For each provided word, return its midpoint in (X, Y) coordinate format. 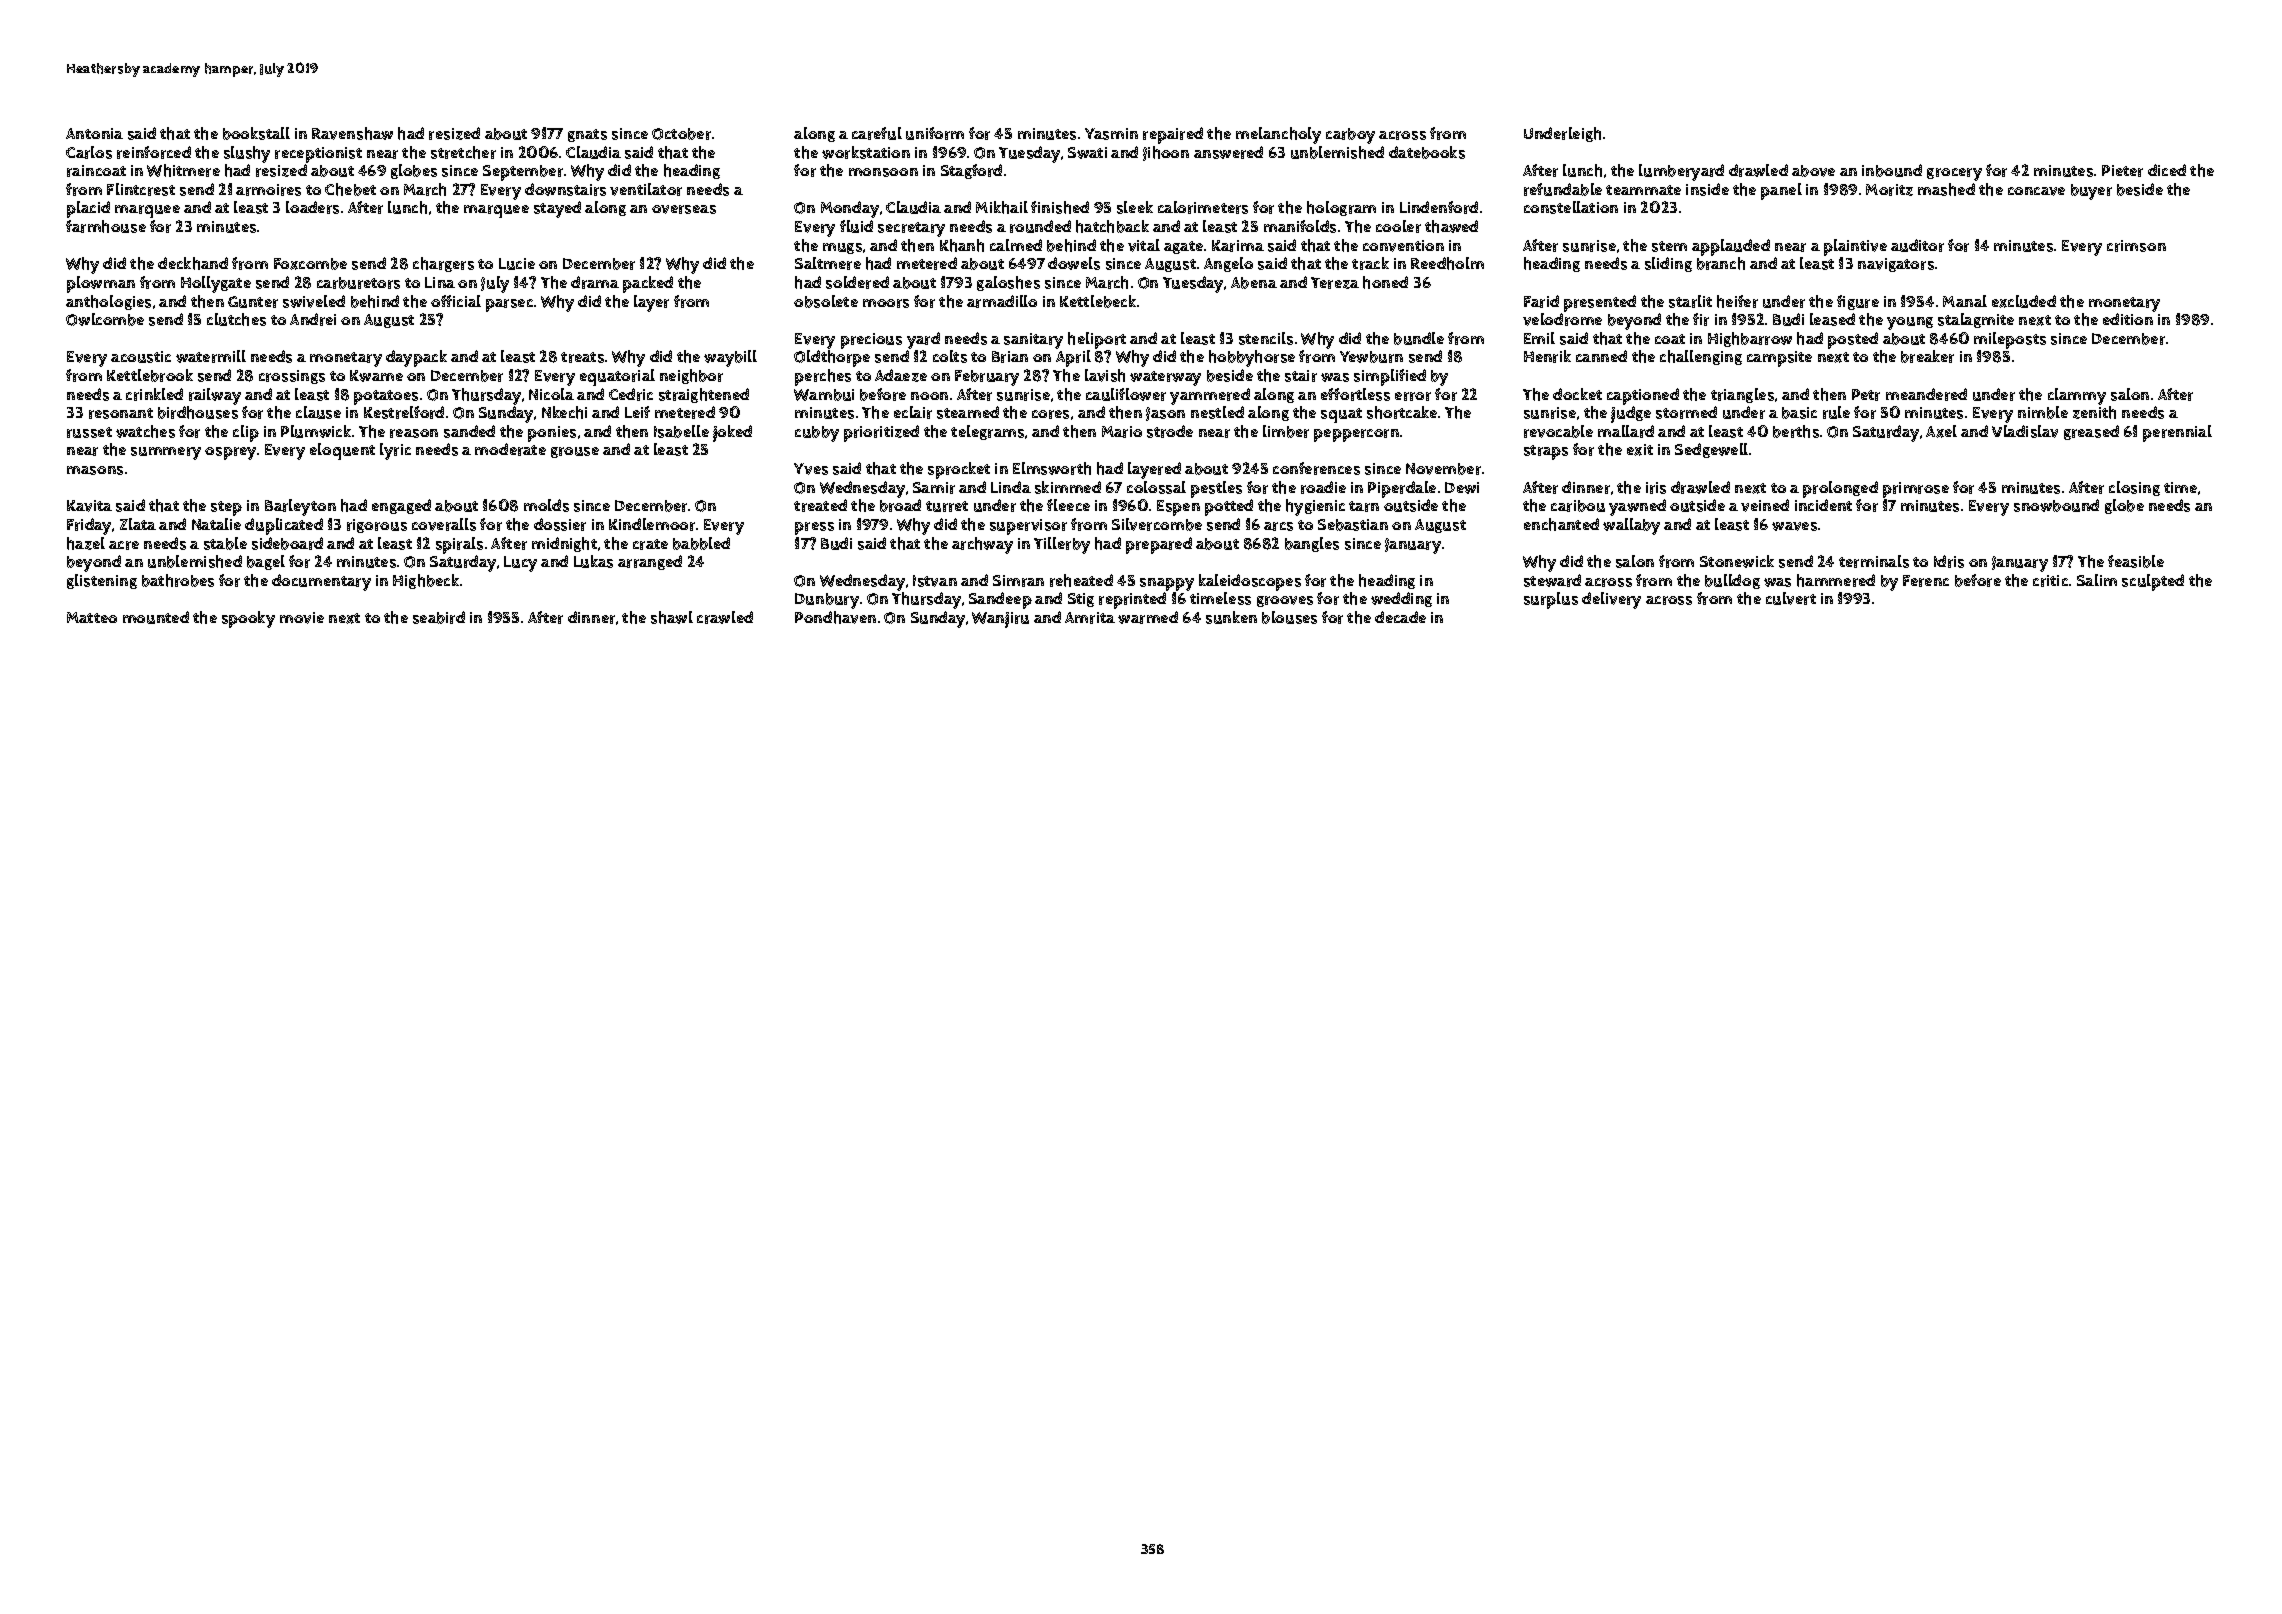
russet (89, 432)
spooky (248, 619)
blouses (1289, 617)
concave (2036, 191)
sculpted (2153, 582)
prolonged (1840, 489)
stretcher (463, 152)
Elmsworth (1052, 468)
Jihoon (1166, 153)
